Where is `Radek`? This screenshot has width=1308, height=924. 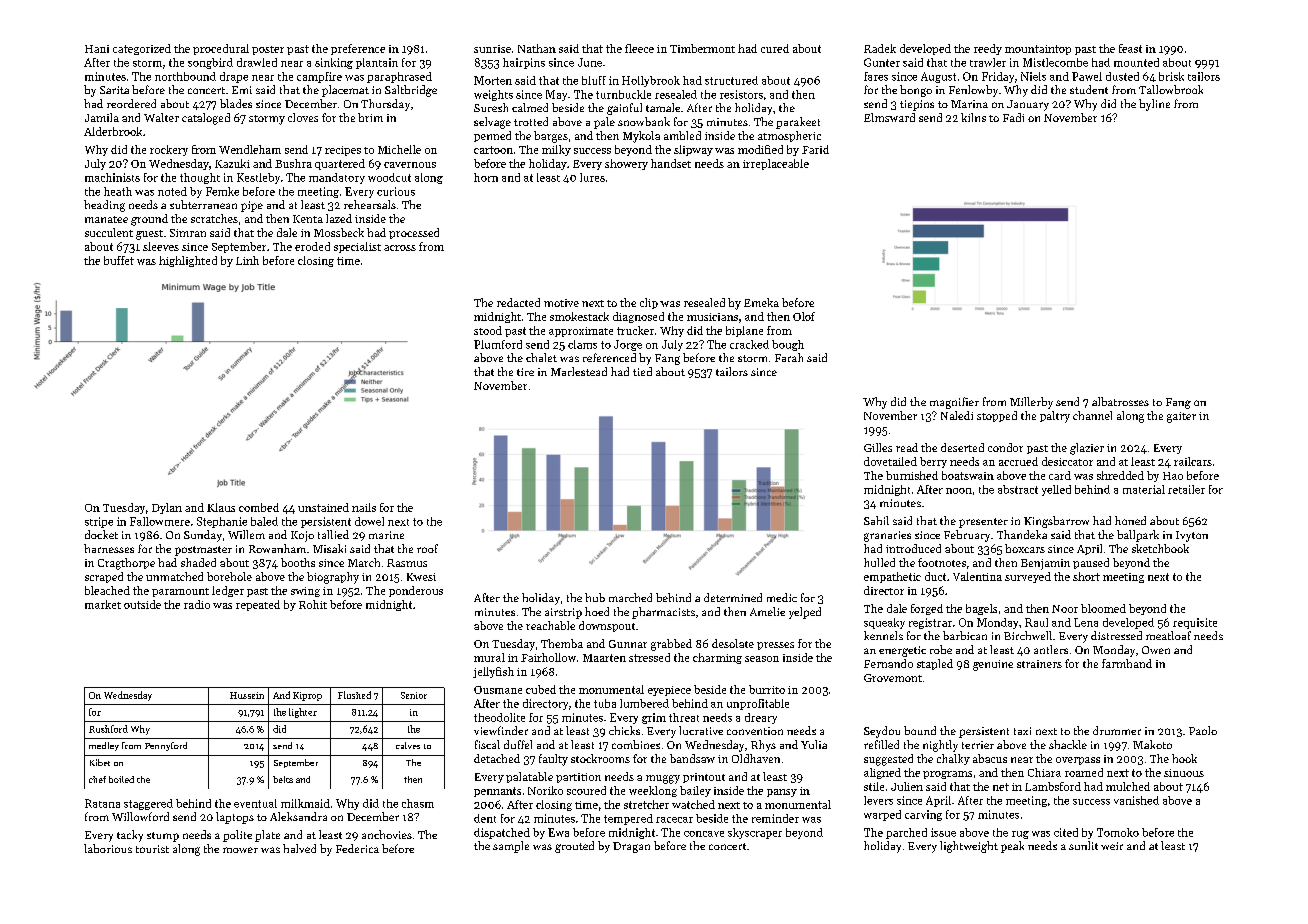 Radek is located at coordinates (880, 48).
